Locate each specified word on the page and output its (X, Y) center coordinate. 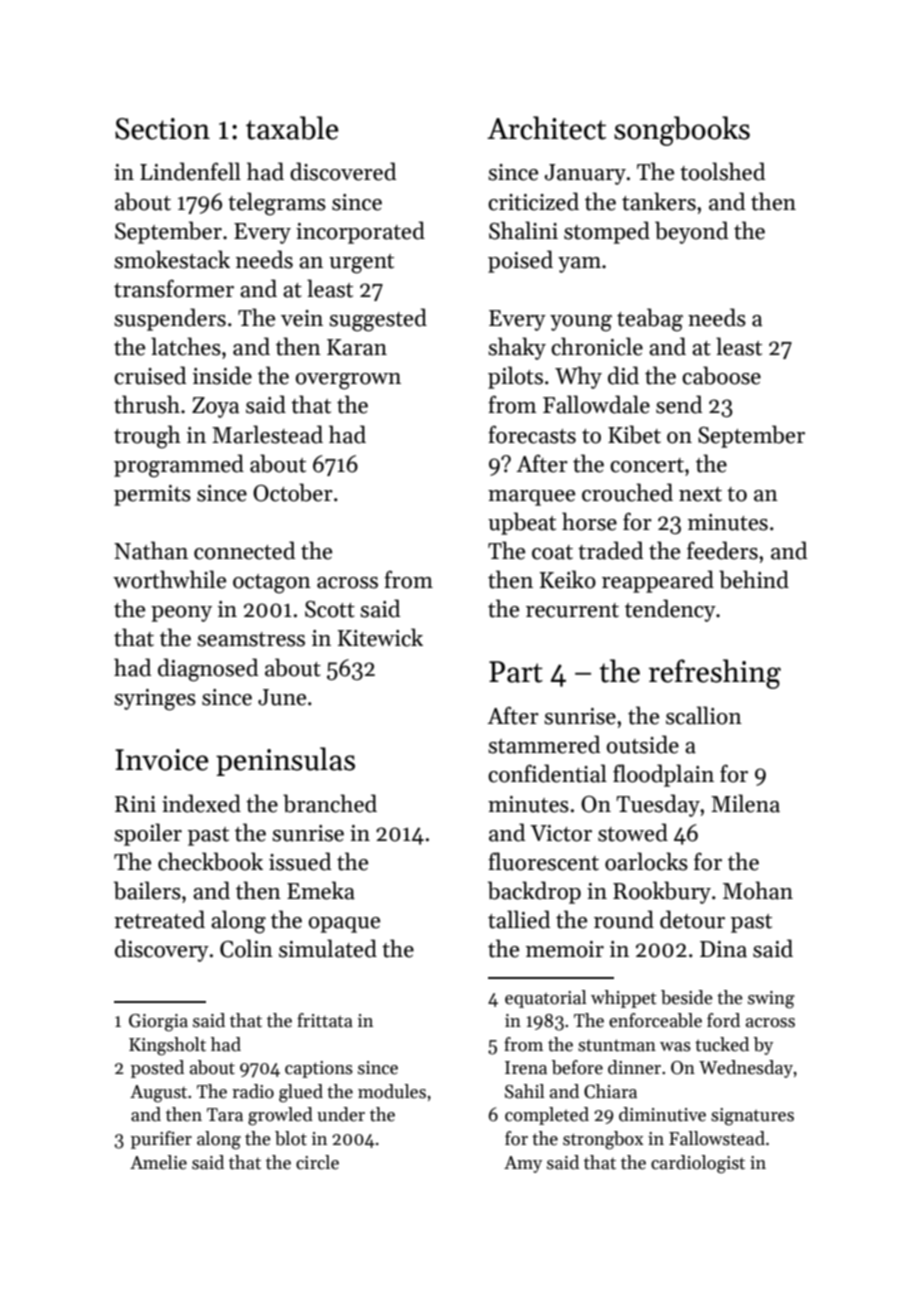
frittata (325, 1020)
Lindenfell (190, 171)
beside (687, 997)
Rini (135, 804)
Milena (745, 803)
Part (516, 672)
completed (547, 1116)
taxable (292, 128)
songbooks (682, 131)
